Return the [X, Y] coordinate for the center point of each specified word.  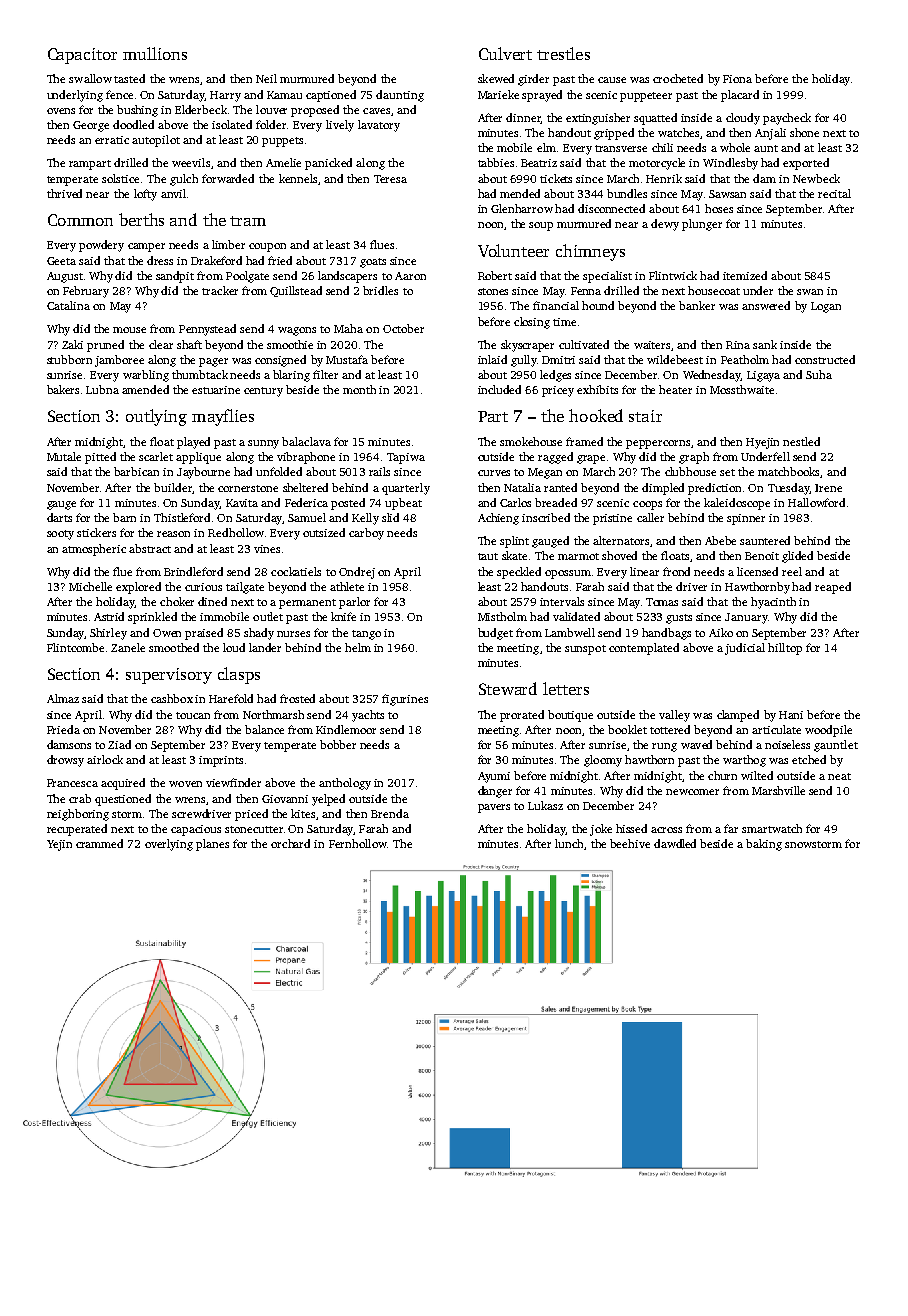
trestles [563, 53]
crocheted [678, 78]
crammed [99, 843]
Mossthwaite [742, 389]
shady [259, 634]
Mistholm [502, 616]
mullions [155, 53]
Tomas [662, 602]
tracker [220, 290]
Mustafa [347, 359]
